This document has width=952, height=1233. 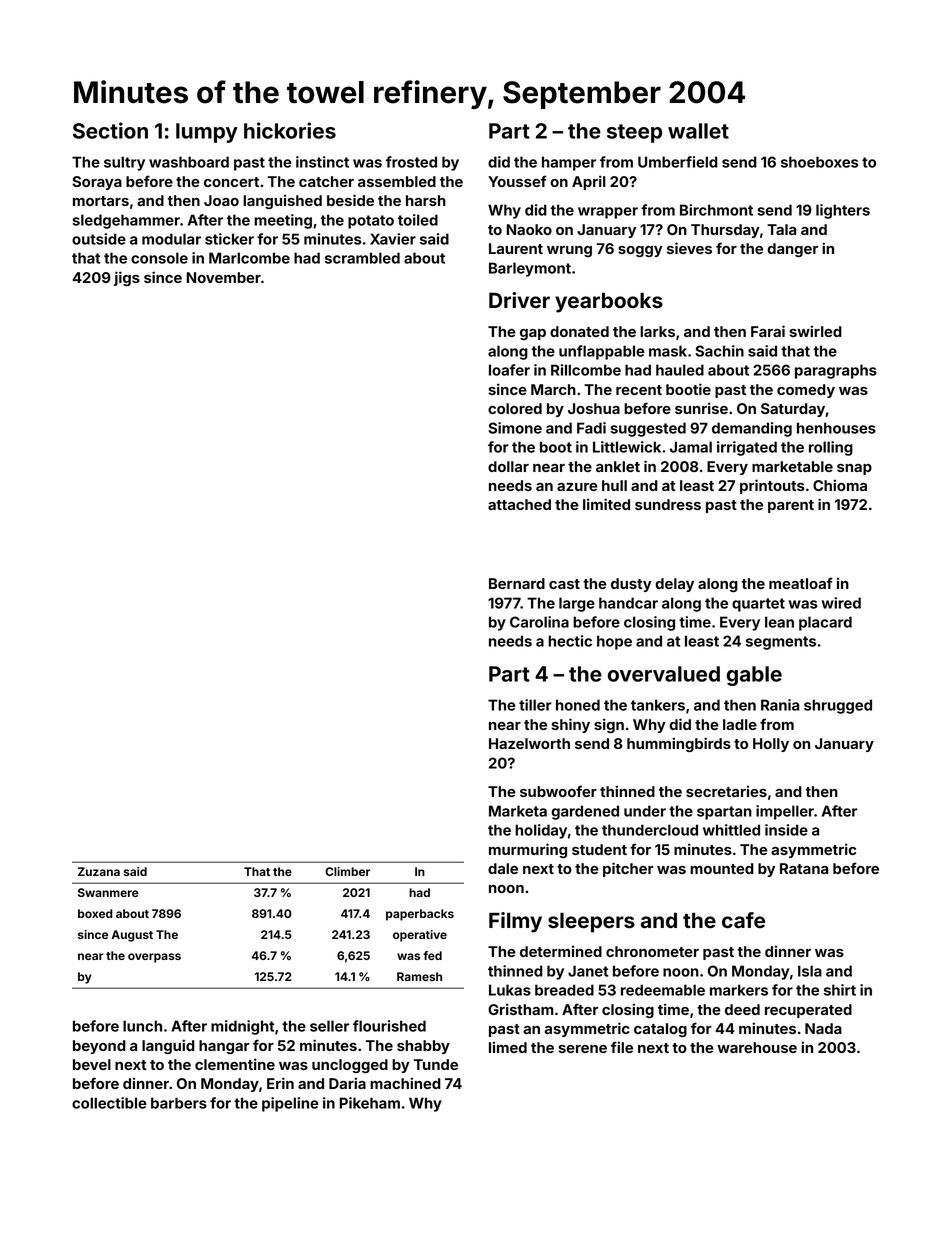 I want to click on boxed, so click(x=95, y=913).
